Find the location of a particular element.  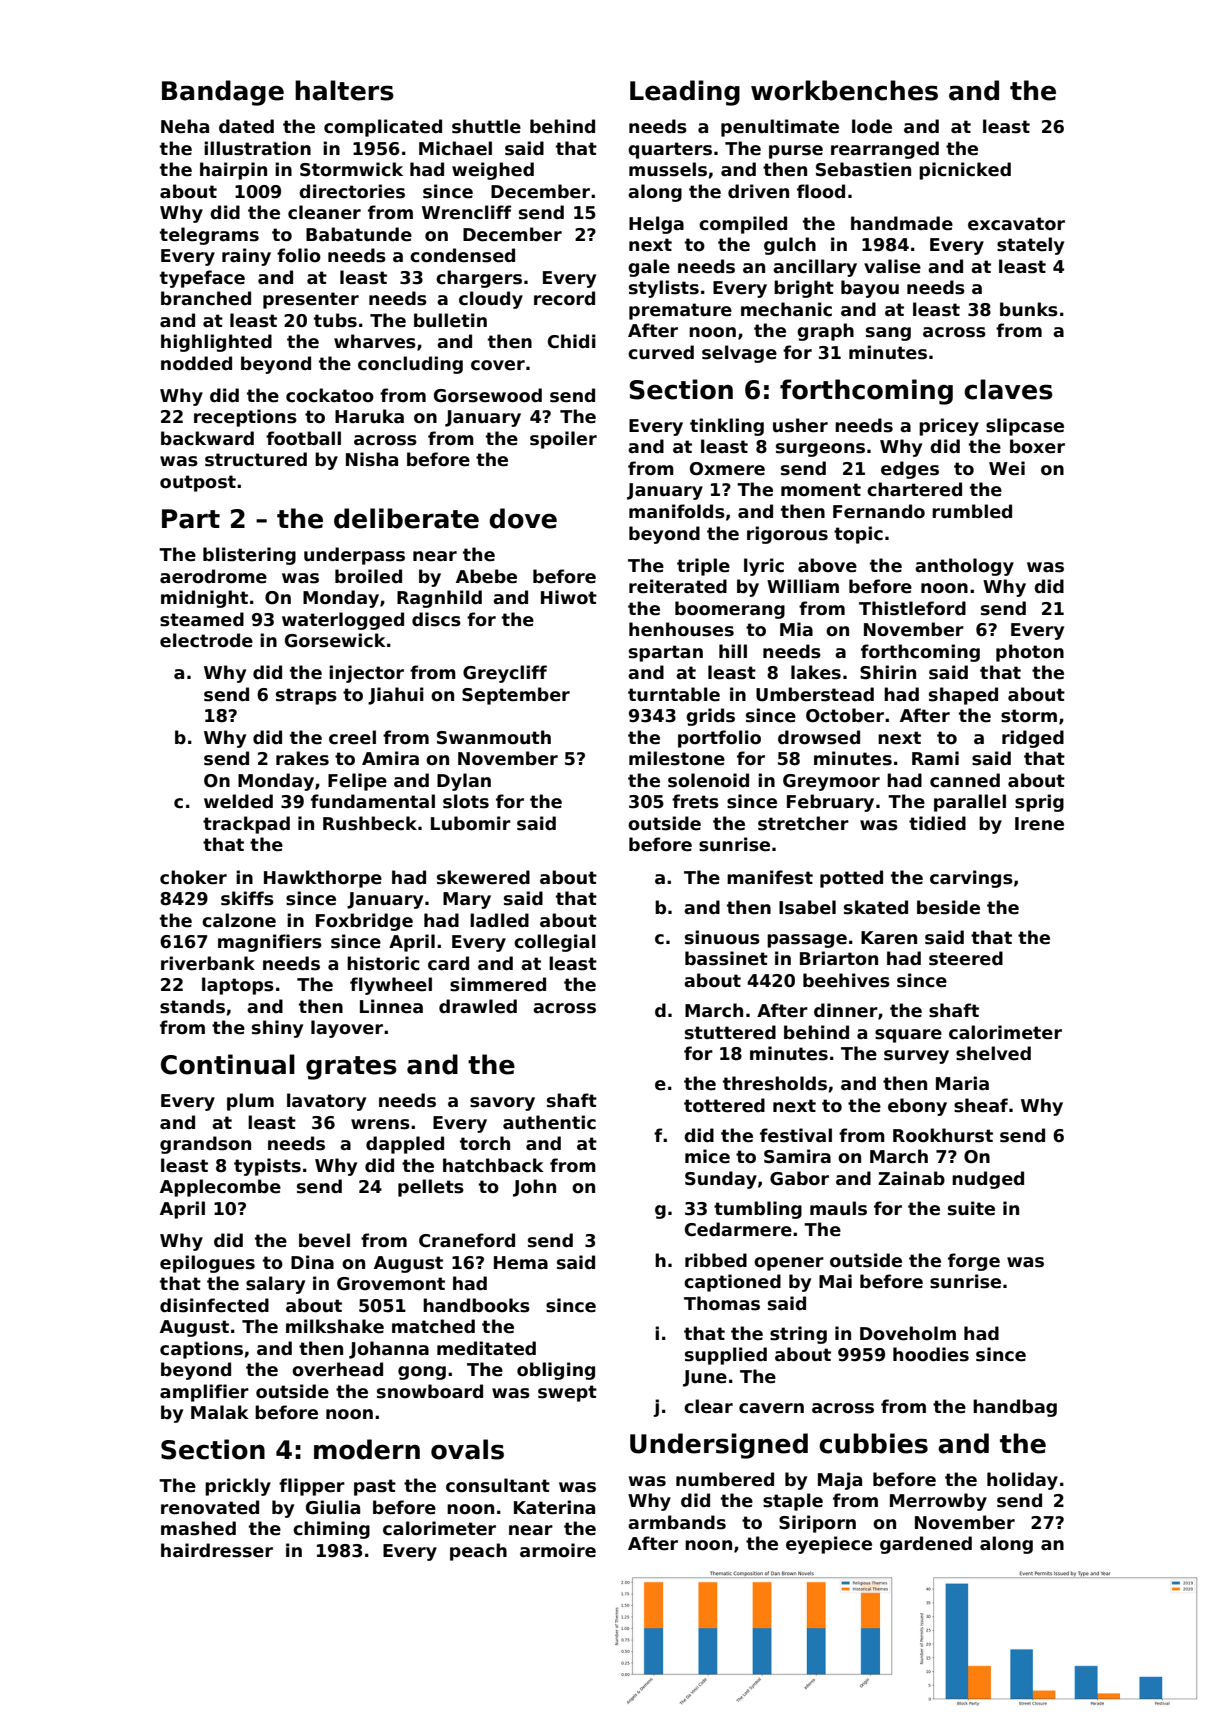

sprig is located at coordinates (1039, 803).
